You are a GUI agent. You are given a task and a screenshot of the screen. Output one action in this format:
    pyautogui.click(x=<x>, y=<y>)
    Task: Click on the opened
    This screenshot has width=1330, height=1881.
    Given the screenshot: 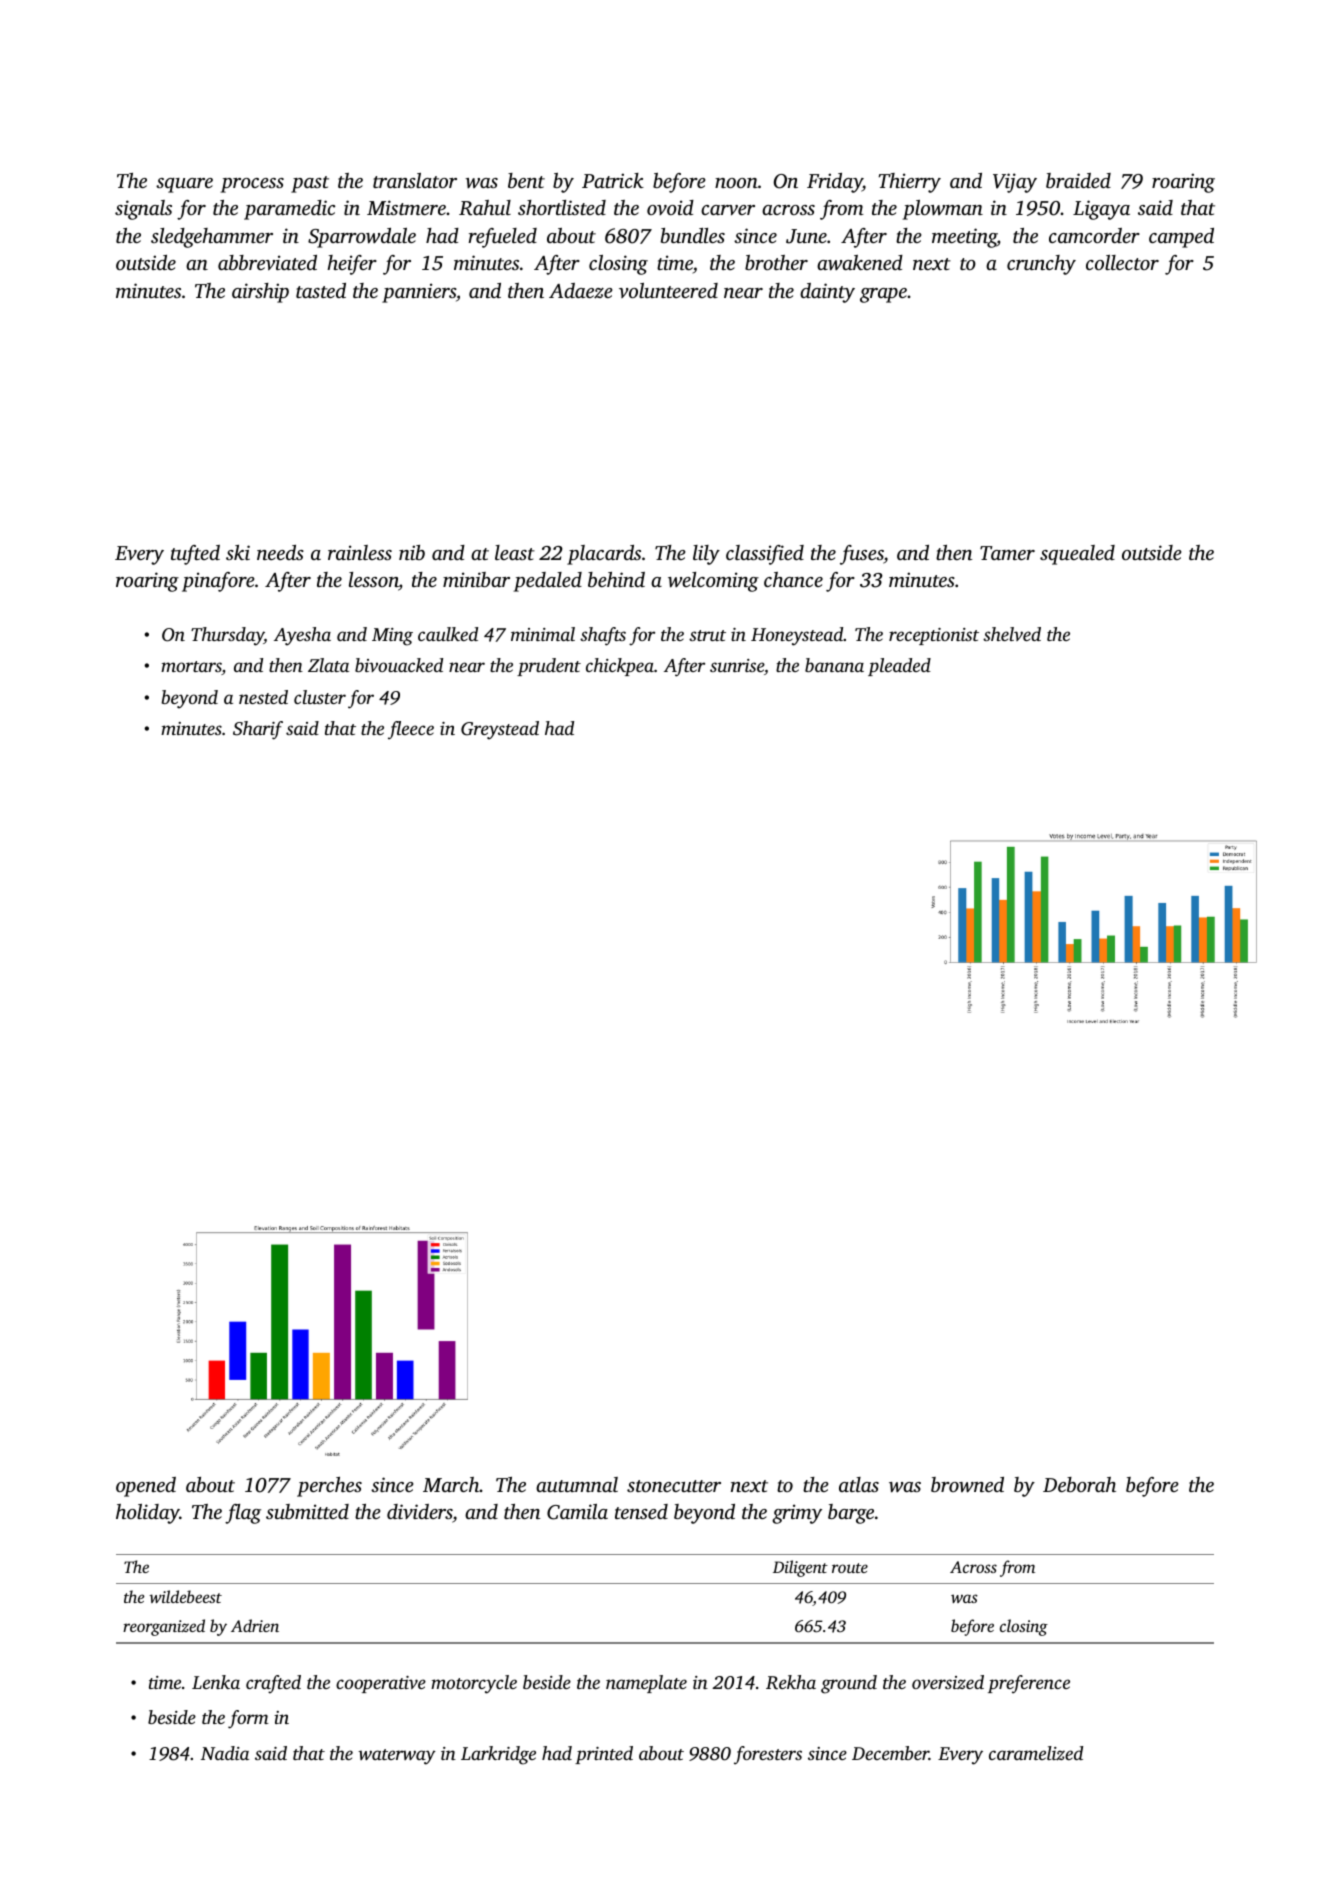 What is the action you would take?
    pyautogui.click(x=146, y=1487)
